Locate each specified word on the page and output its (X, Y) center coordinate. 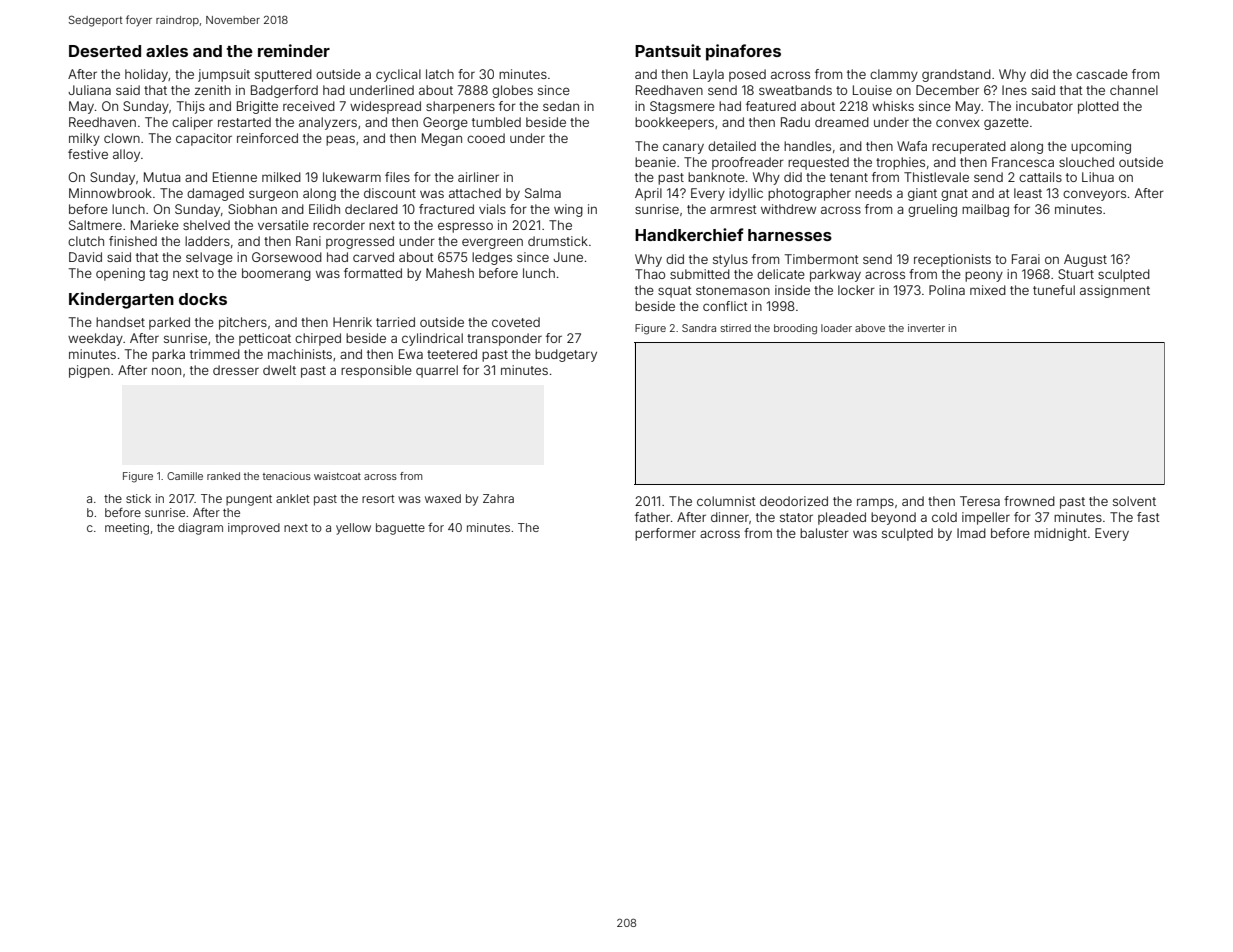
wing (568, 210)
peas (340, 140)
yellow (353, 529)
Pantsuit (668, 50)
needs (873, 193)
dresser (236, 370)
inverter (926, 328)
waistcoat (337, 476)
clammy (894, 75)
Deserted (105, 51)
